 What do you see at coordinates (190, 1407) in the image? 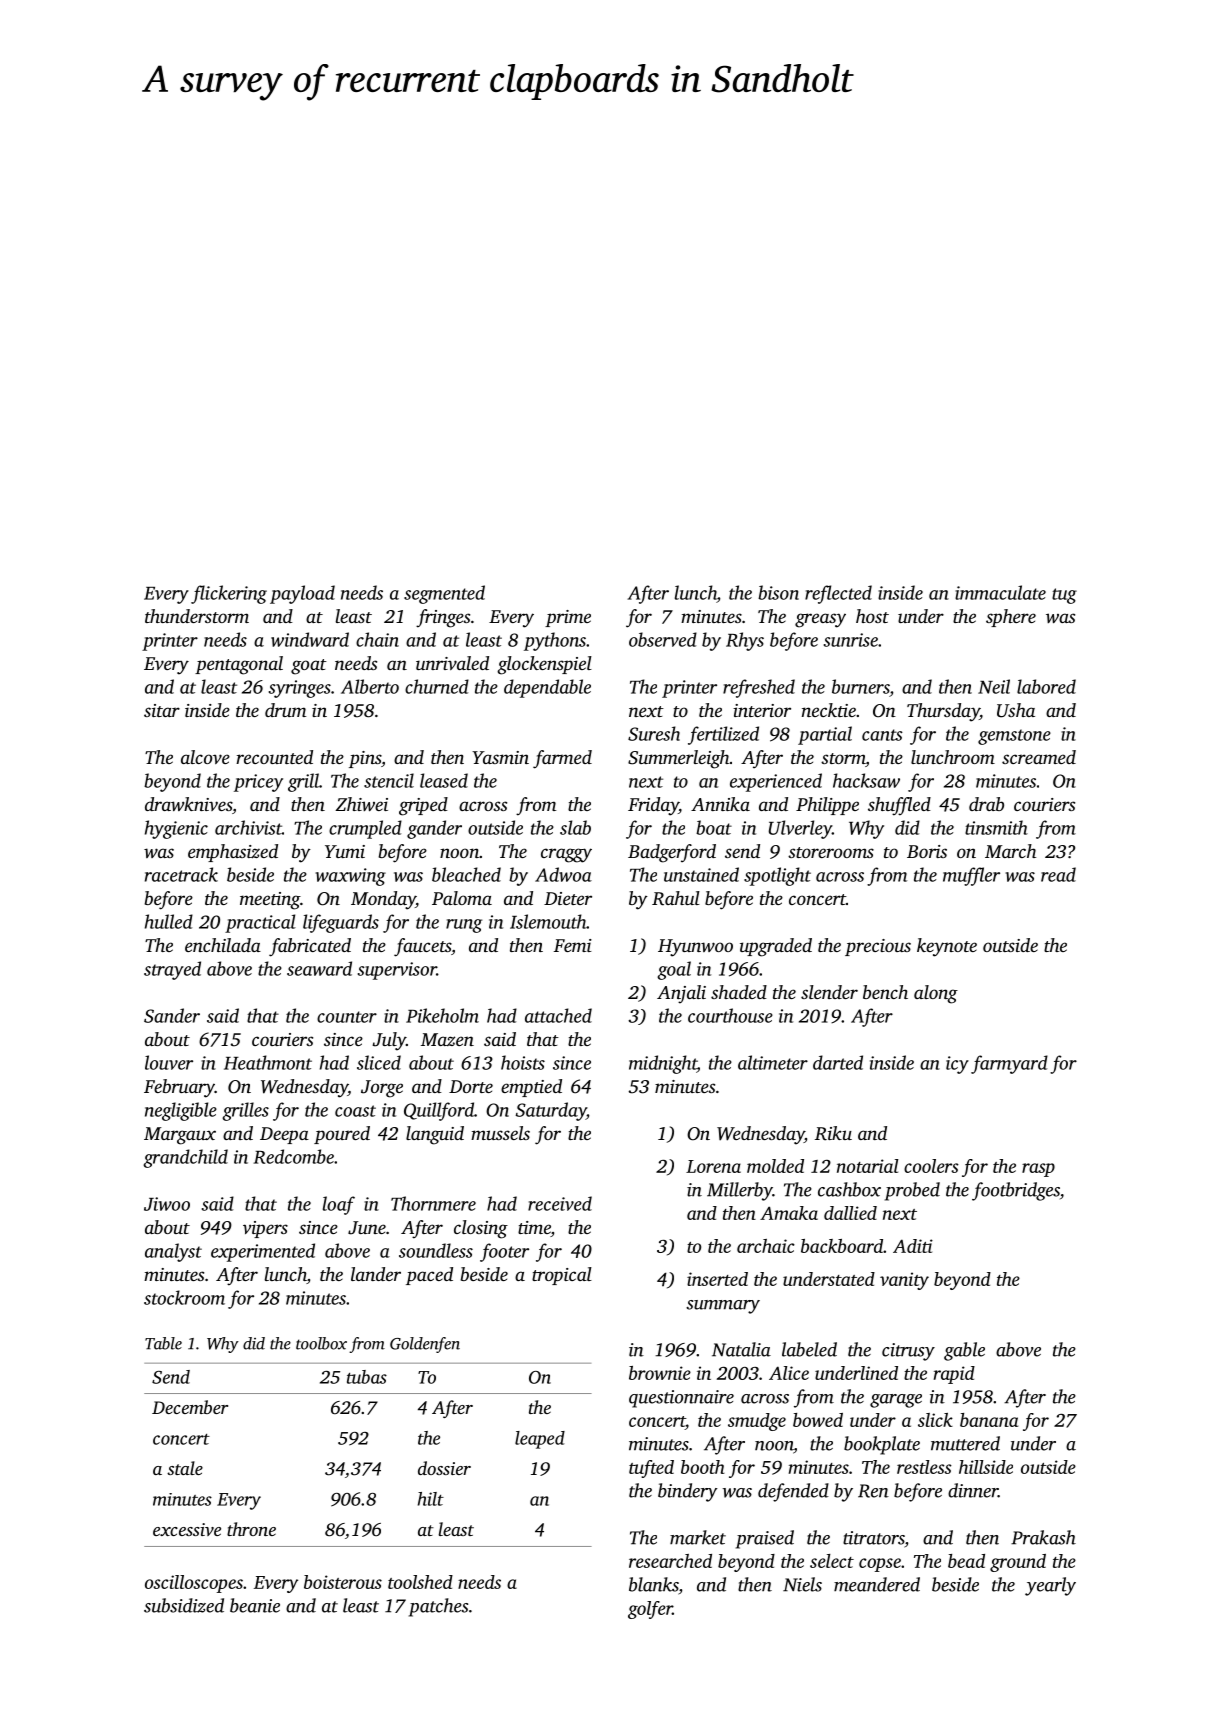
I see `December` at bounding box center [190, 1407].
